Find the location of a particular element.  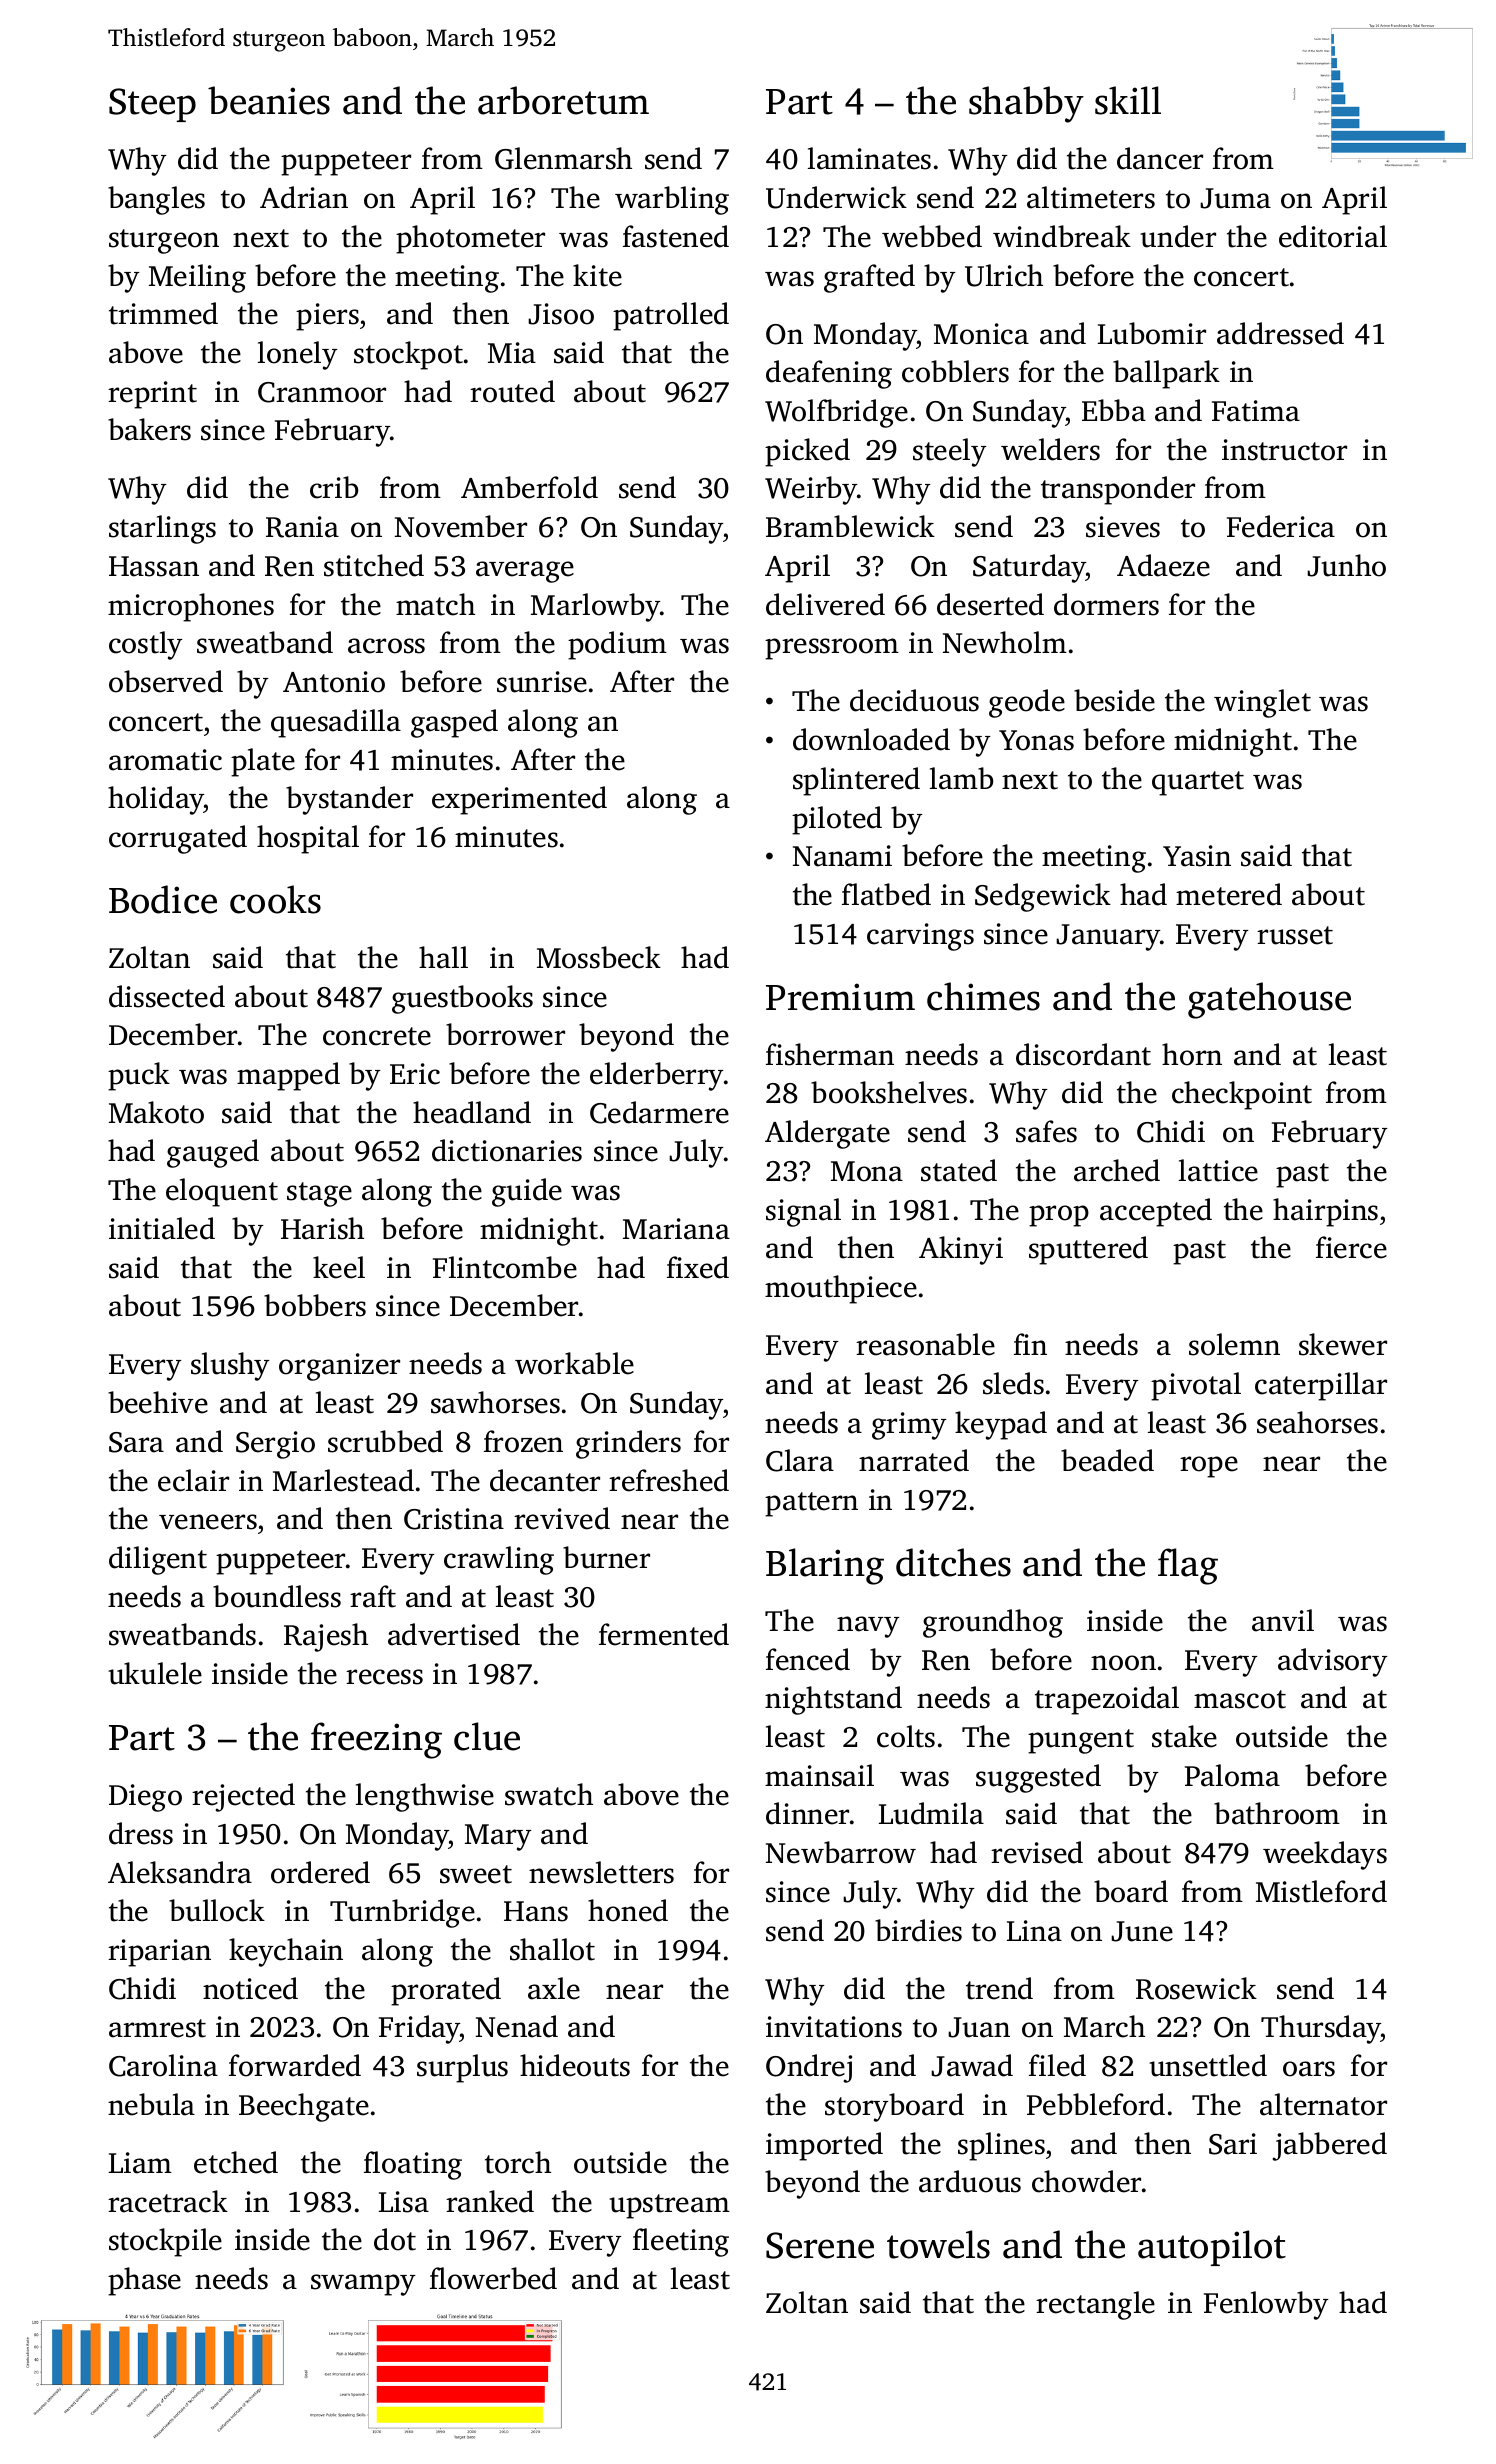

Mossbeck is located at coordinates (599, 957).
